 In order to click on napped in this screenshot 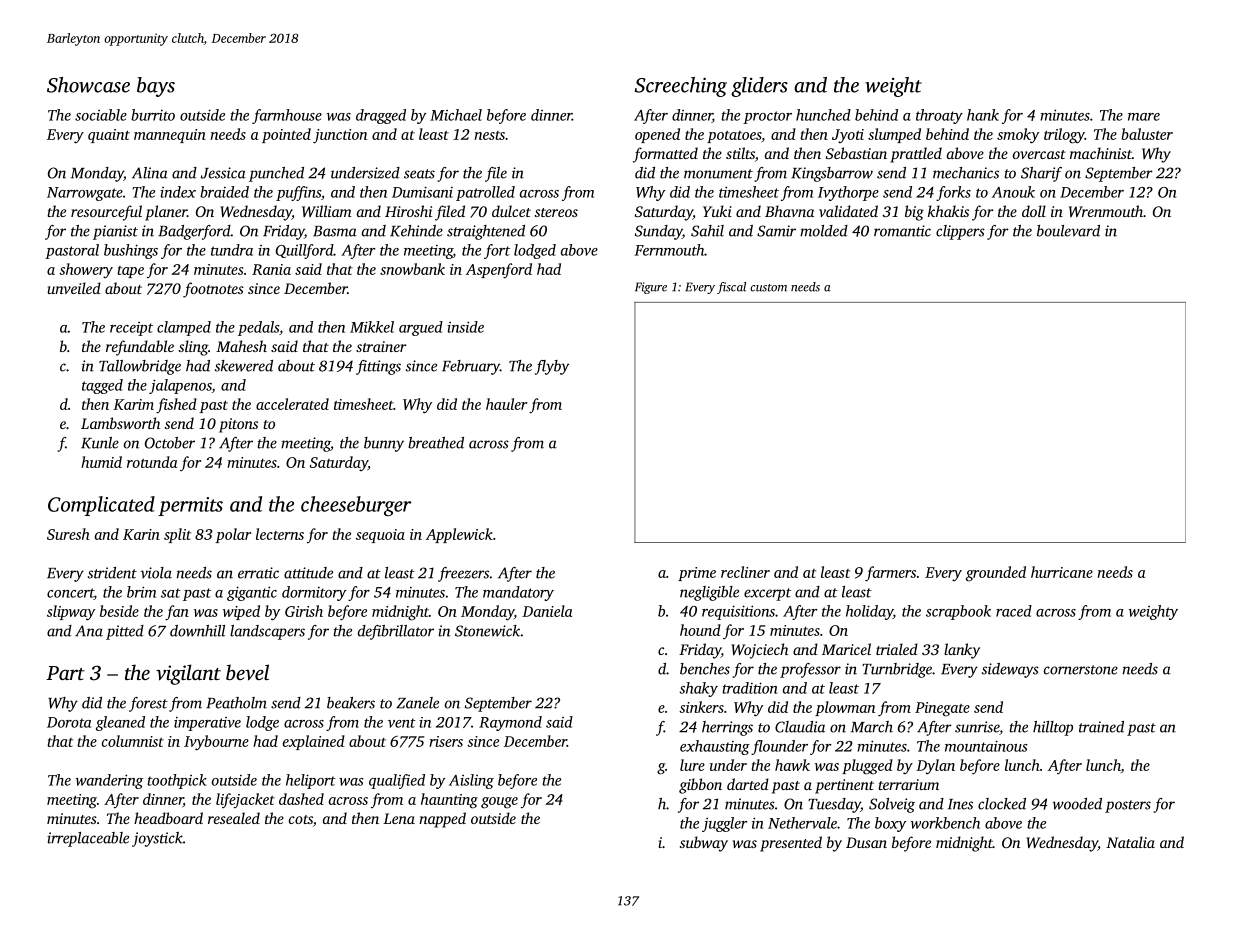, I will do `click(442, 820)`.
